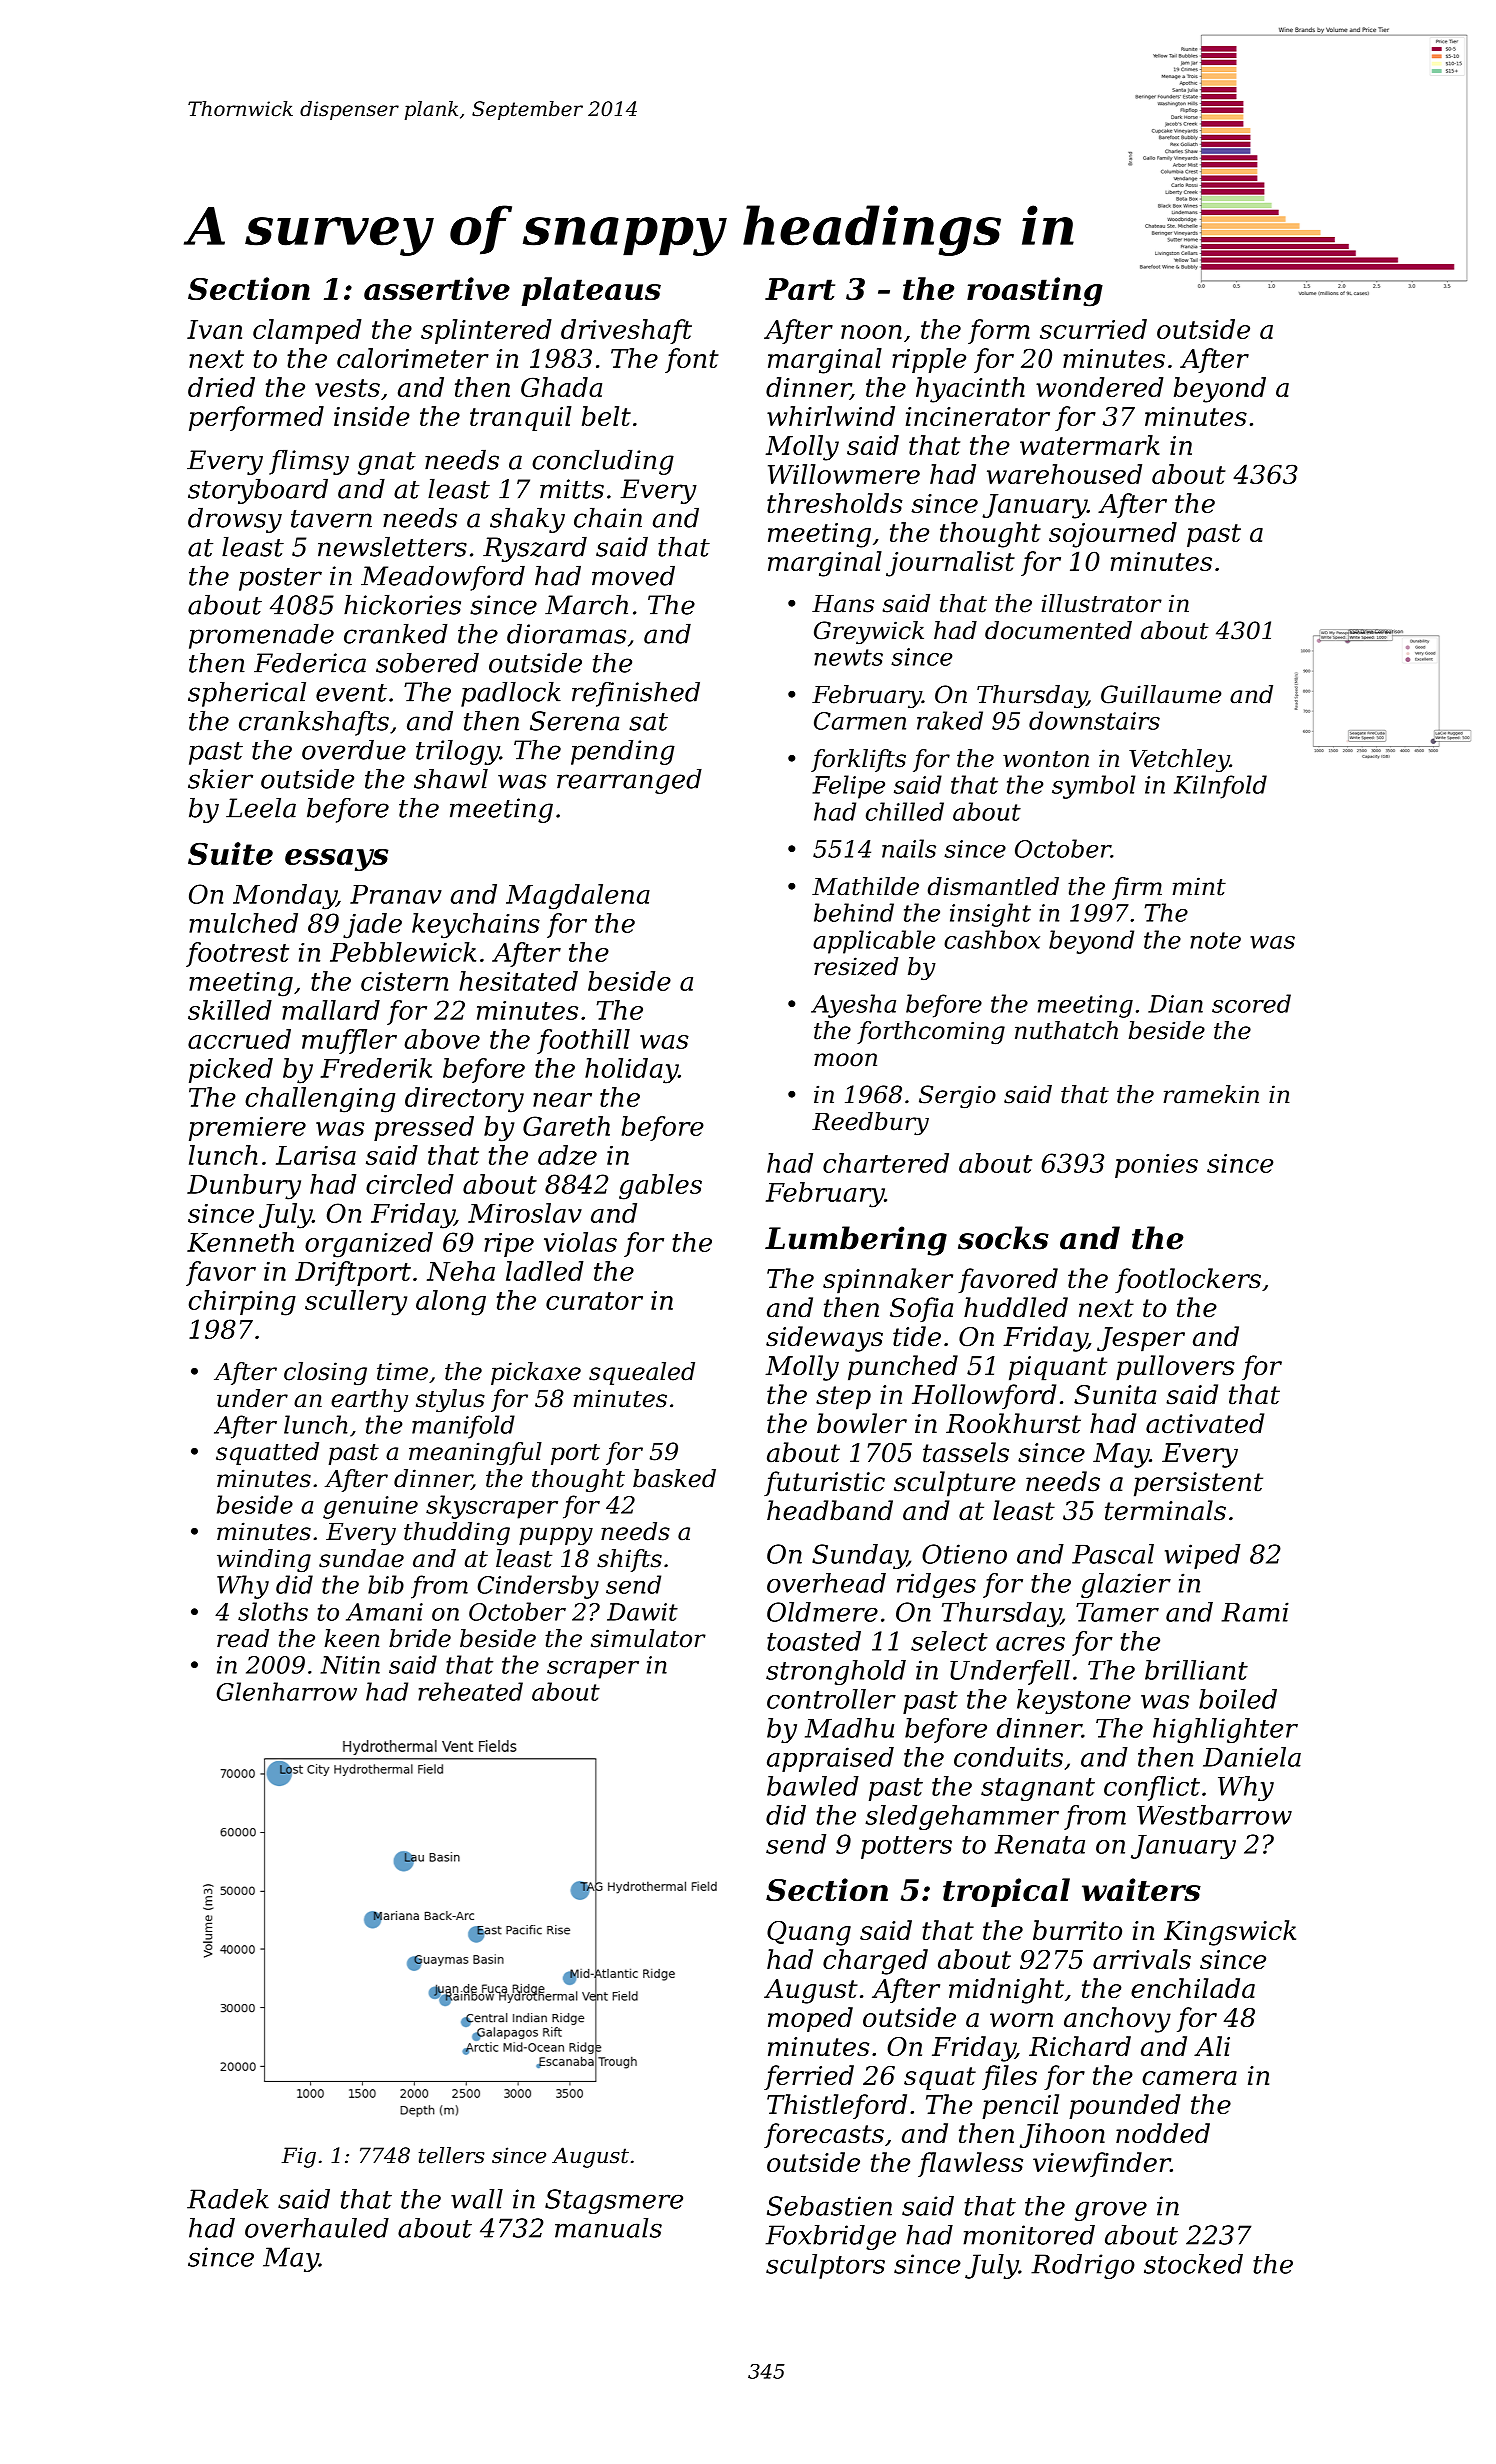 The width and height of the page is (1496, 2464). What do you see at coordinates (603, 462) in the page?
I see `concluding` at bounding box center [603, 462].
